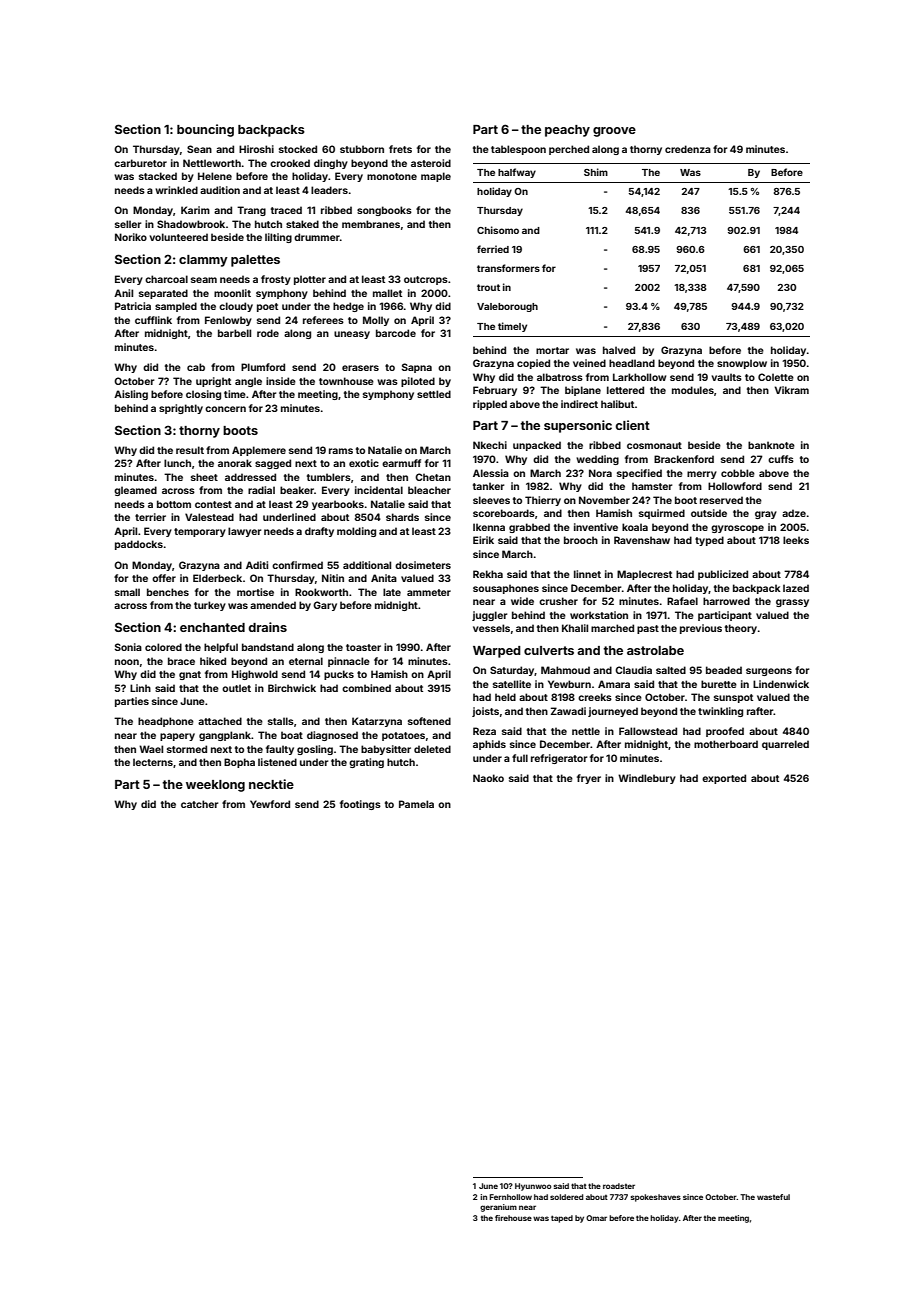  What do you see at coordinates (614, 132) in the page?
I see `groove` at bounding box center [614, 132].
